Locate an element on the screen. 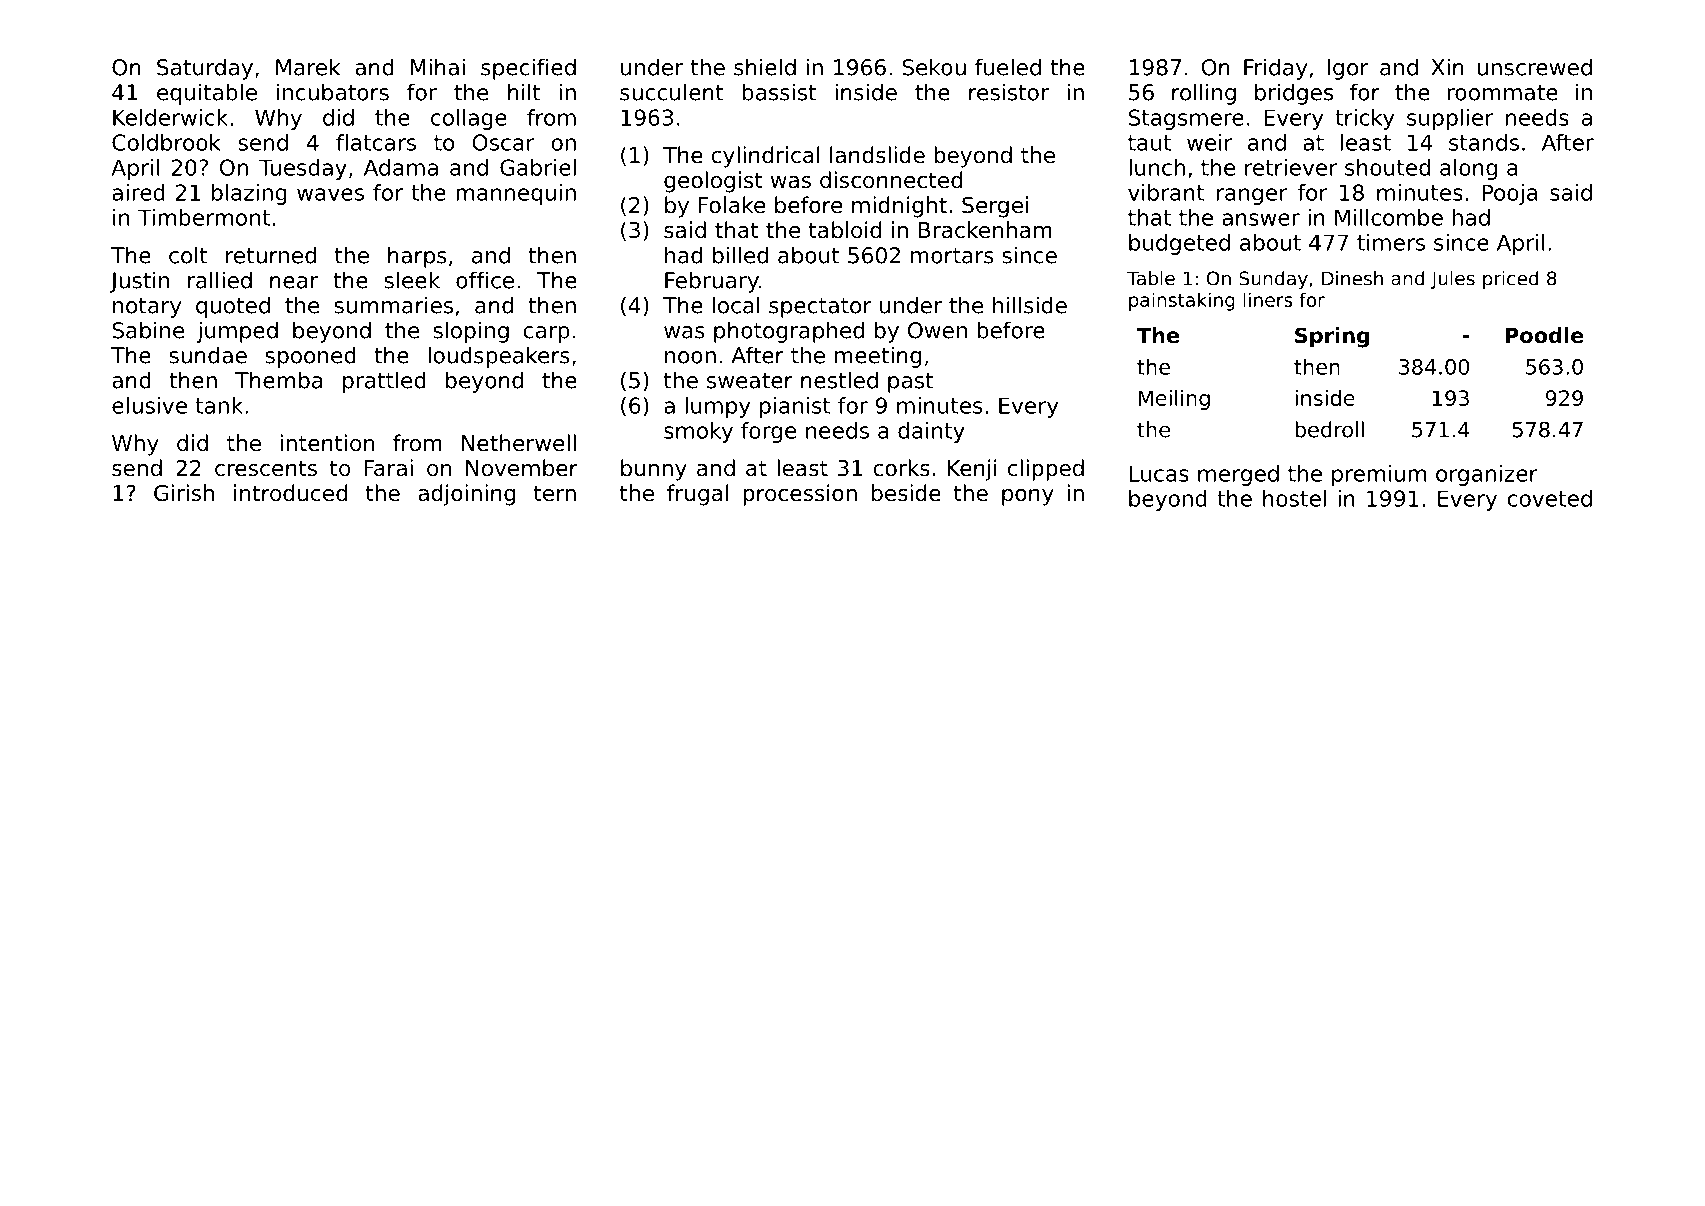 The image size is (1705, 1206). introduced is located at coordinates (290, 493).
